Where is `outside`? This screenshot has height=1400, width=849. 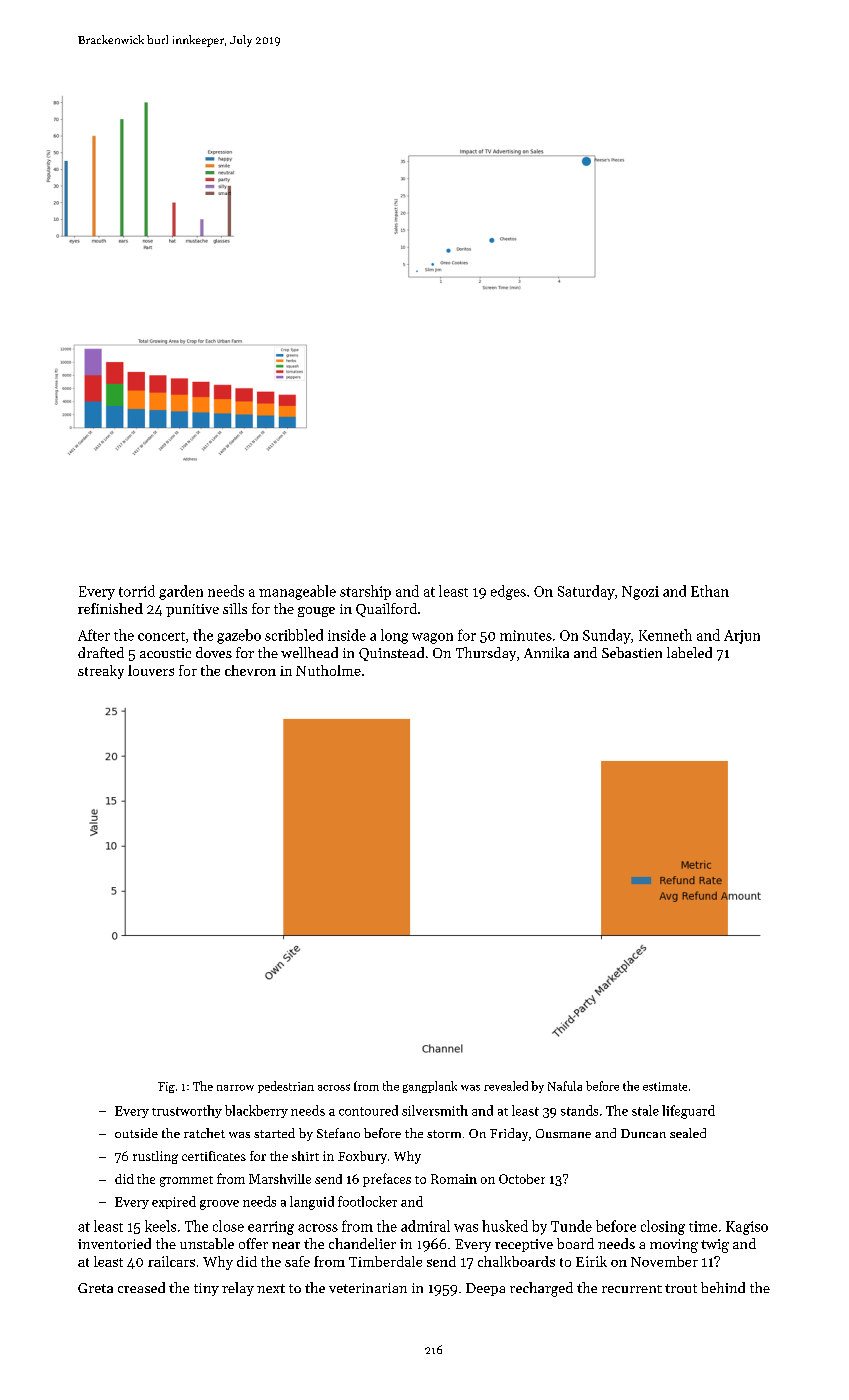 outside is located at coordinates (136, 1133).
